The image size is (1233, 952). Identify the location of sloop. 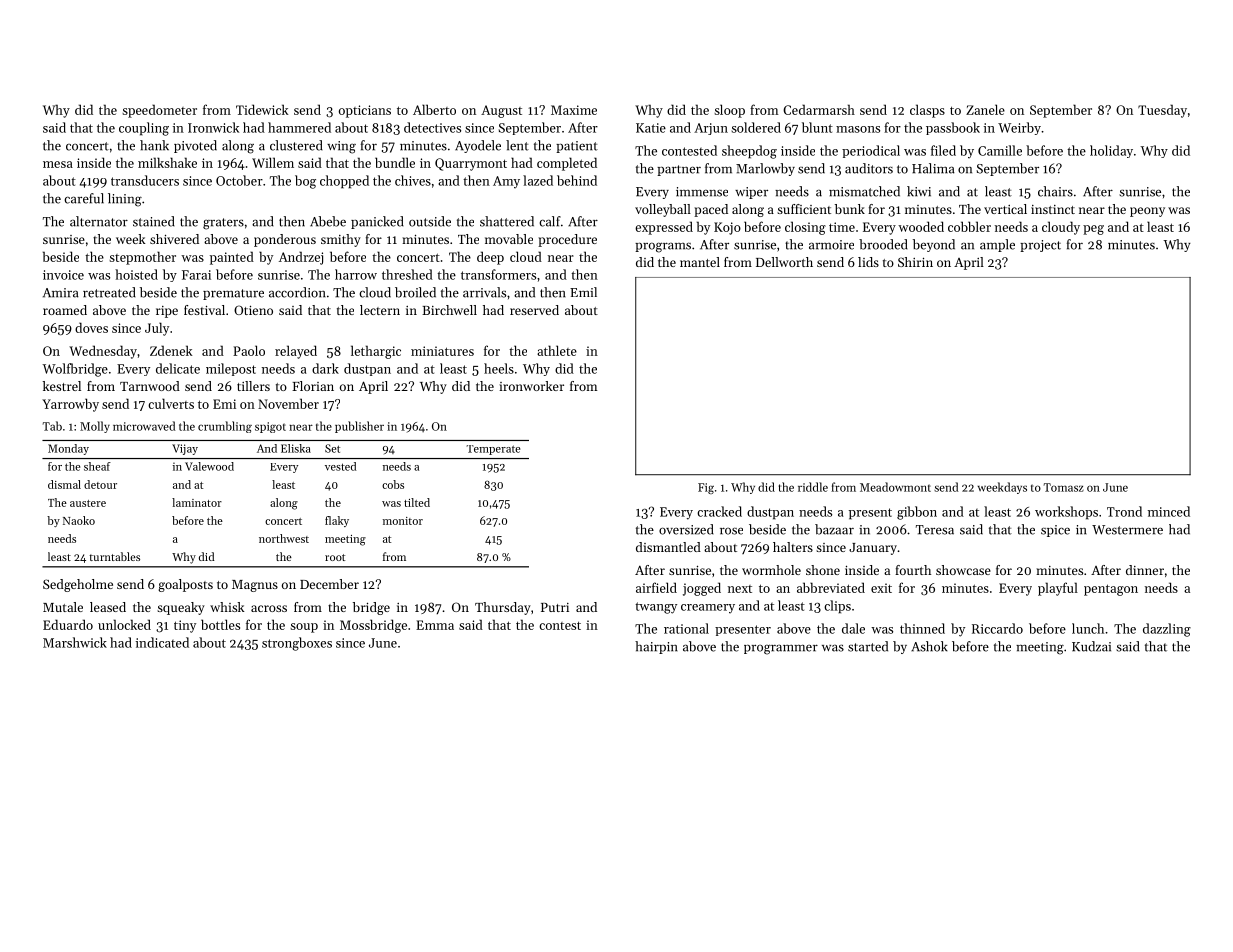
(729, 111).
